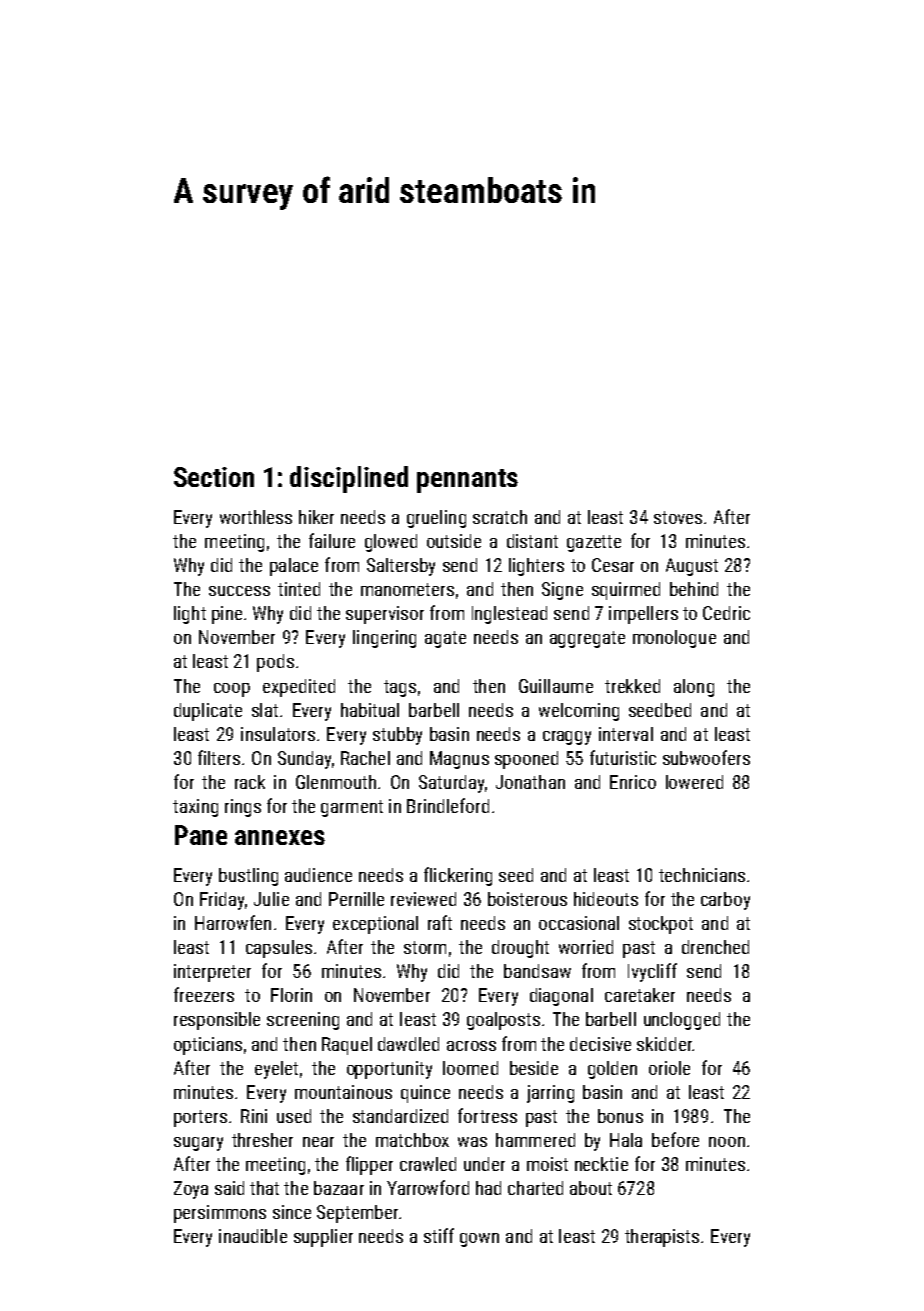 This document has height=1311, width=924. What do you see at coordinates (256, 517) in the document?
I see `worthless` at bounding box center [256, 517].
